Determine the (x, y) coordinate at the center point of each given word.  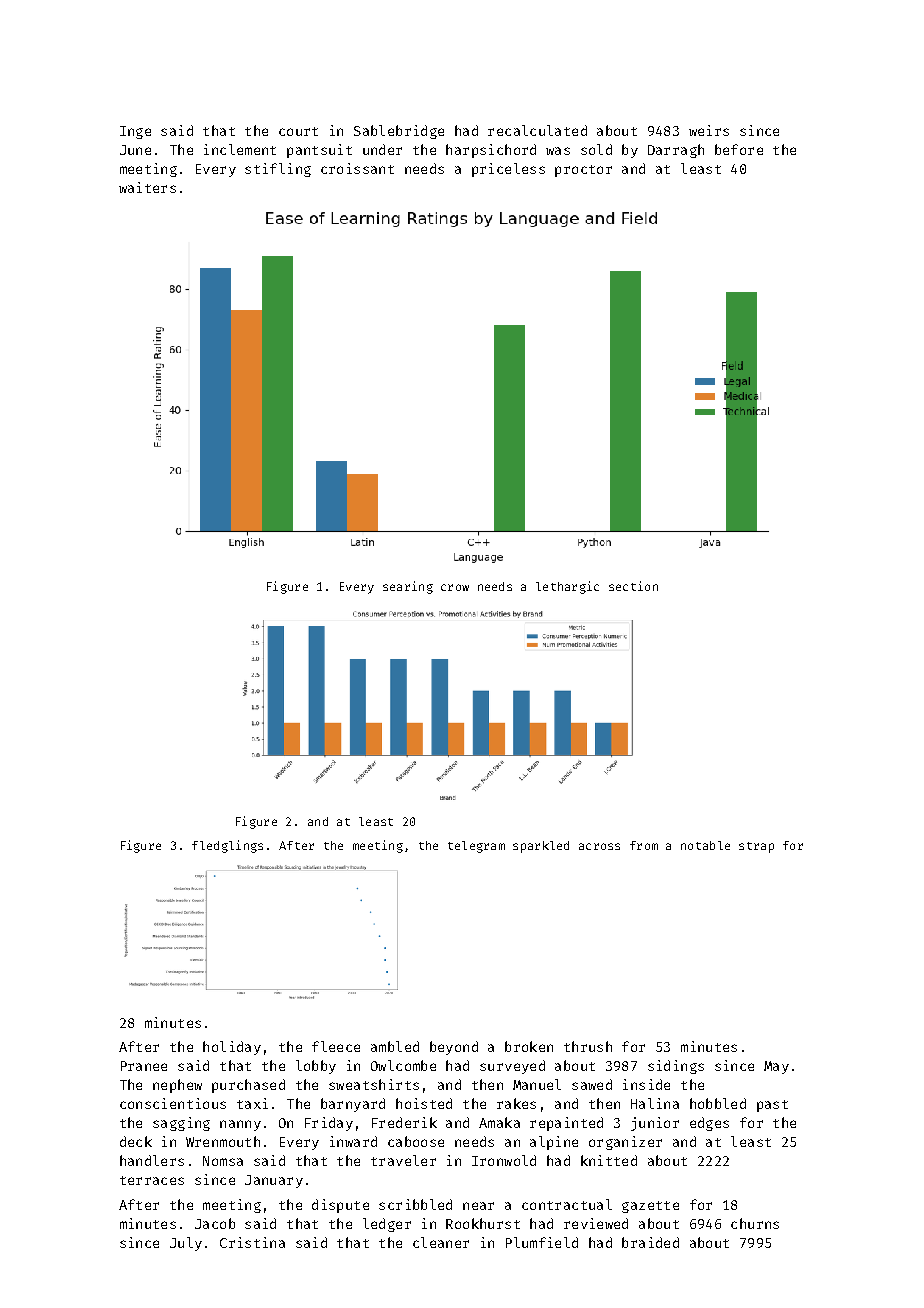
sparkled (541, 847)
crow (455, 587)
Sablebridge (399, 132)
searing (408, 587)
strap (756, 847)
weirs (709, 130)
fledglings (227, 846)
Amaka (499, 1122)
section (633, 586)
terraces (152, 1180)
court (298, 131)
